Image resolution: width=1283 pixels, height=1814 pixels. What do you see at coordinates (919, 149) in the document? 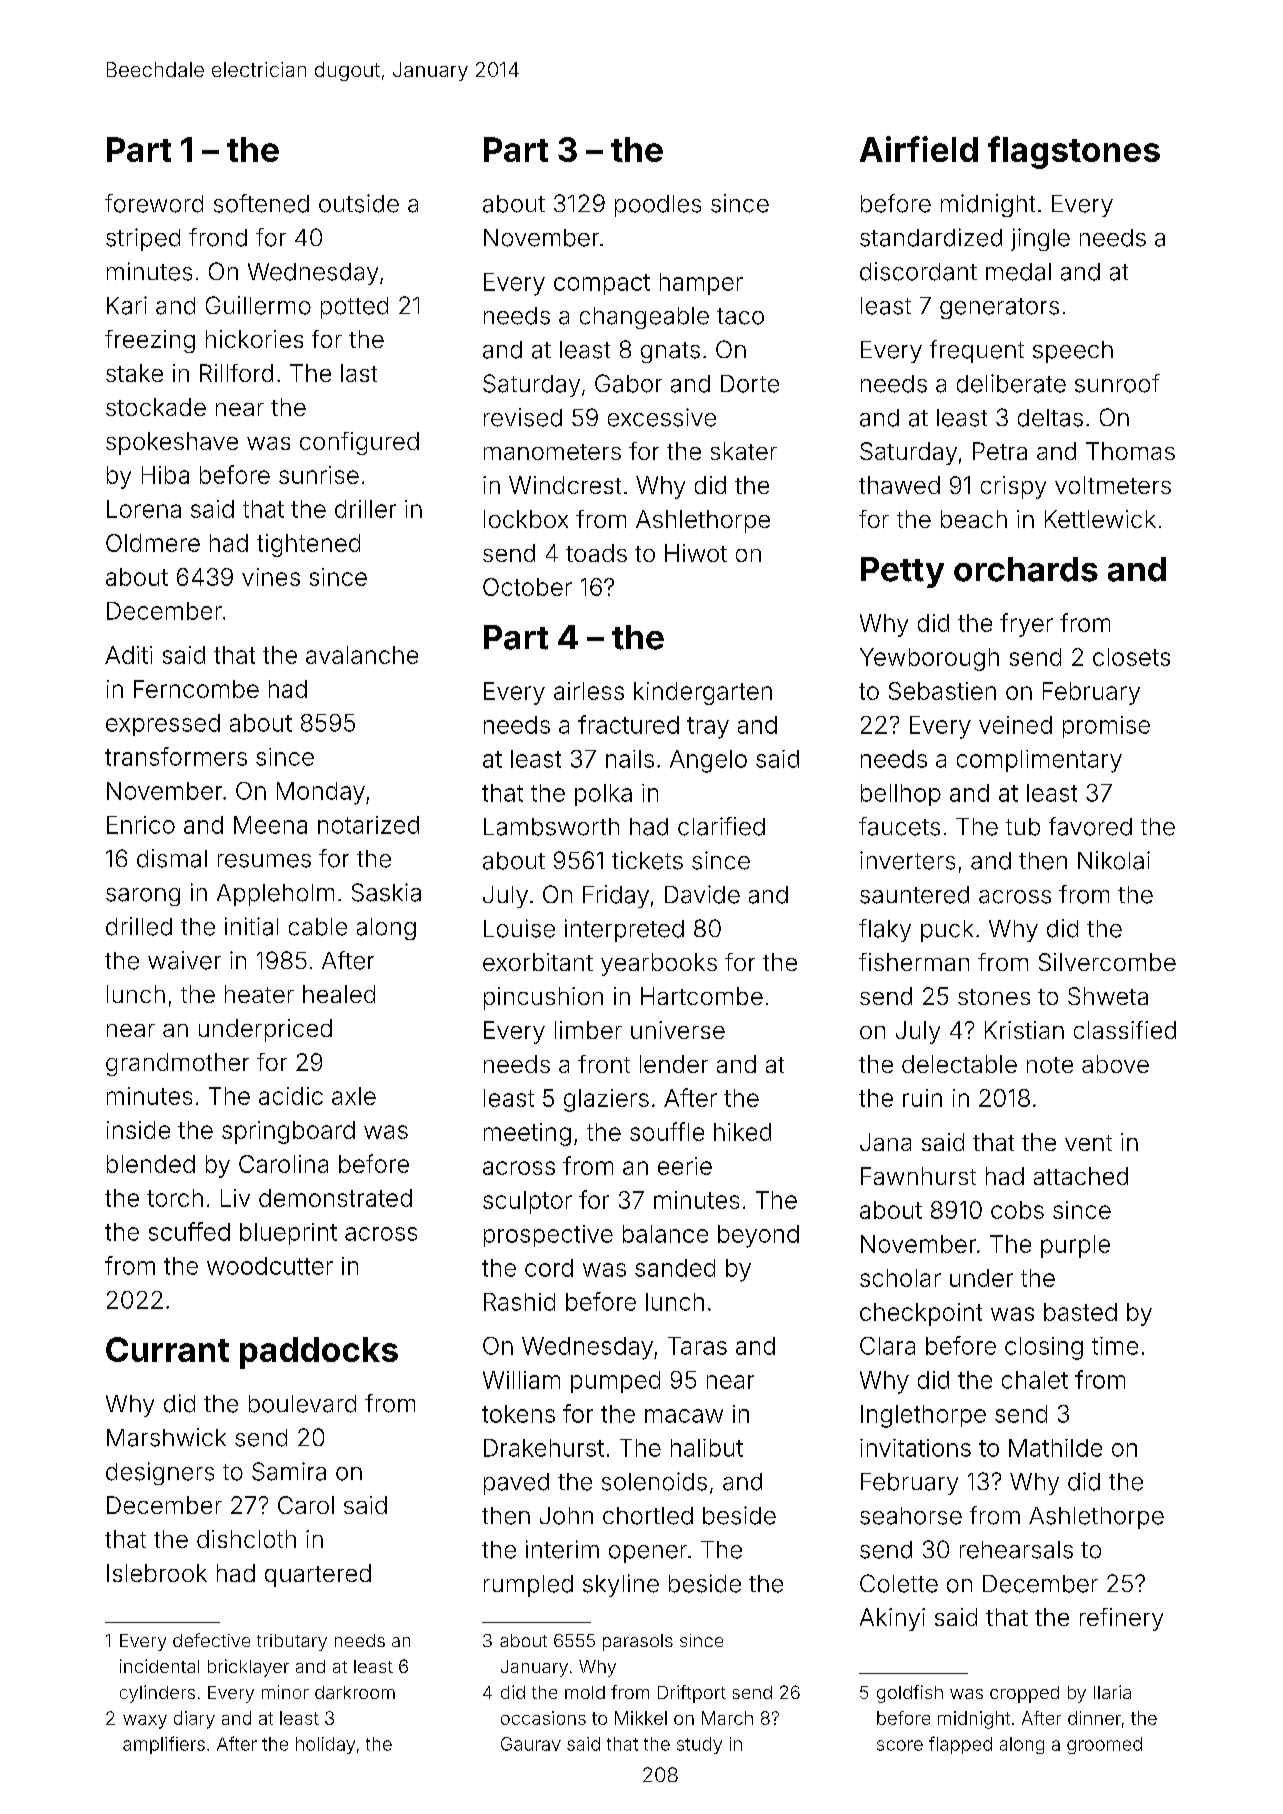
I see `Airfield` at bounding box center [919, 149].
